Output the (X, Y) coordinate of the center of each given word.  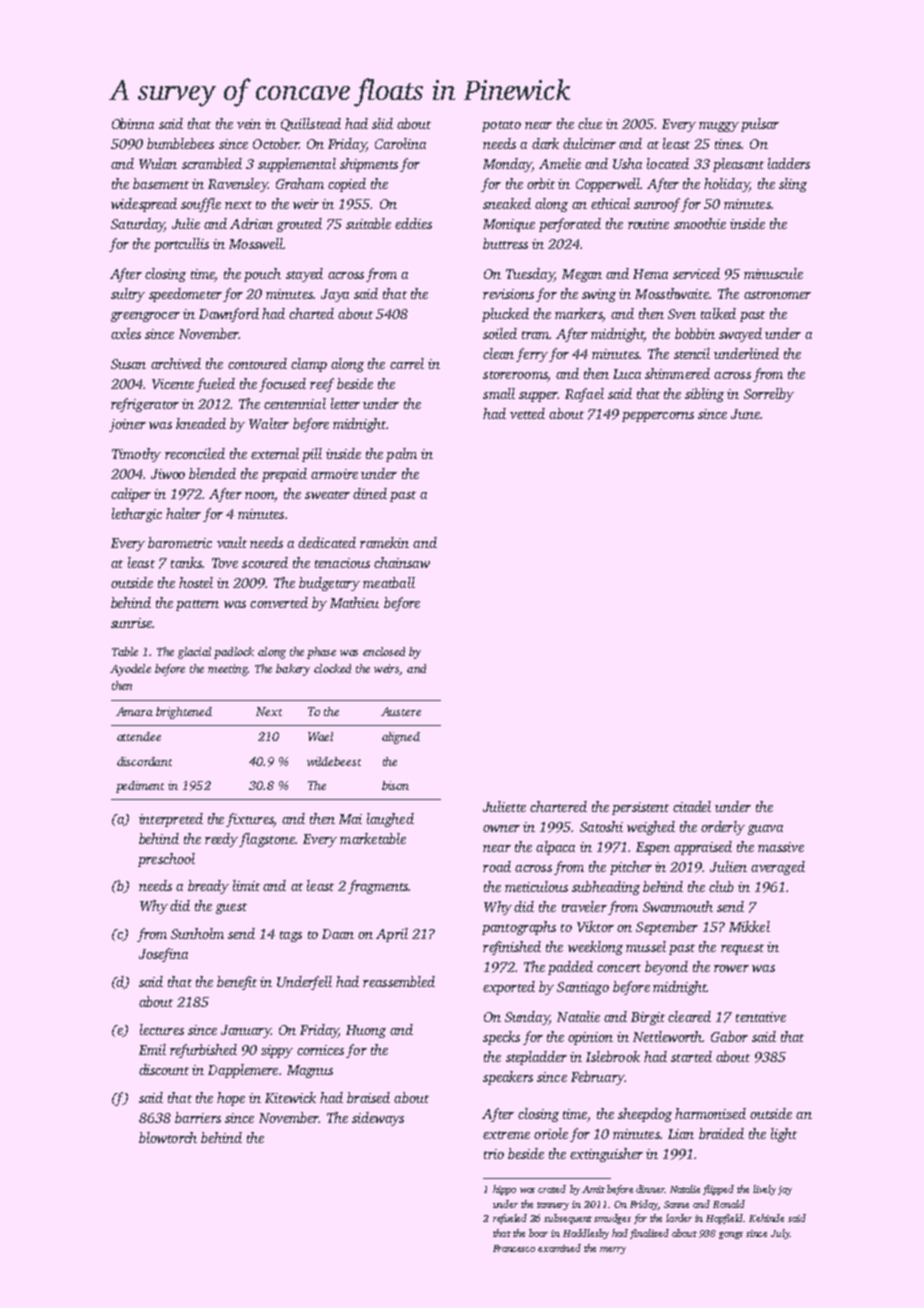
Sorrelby (769, 395)
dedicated (327, 542)
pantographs (519, 928)
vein (249, 124)
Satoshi (601, 826)
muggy (719, 127)
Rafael (584, 395)
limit (246, 885)
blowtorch (168, 1137)
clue (590, 123)
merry (613, 1250)
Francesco (514, 1248)
